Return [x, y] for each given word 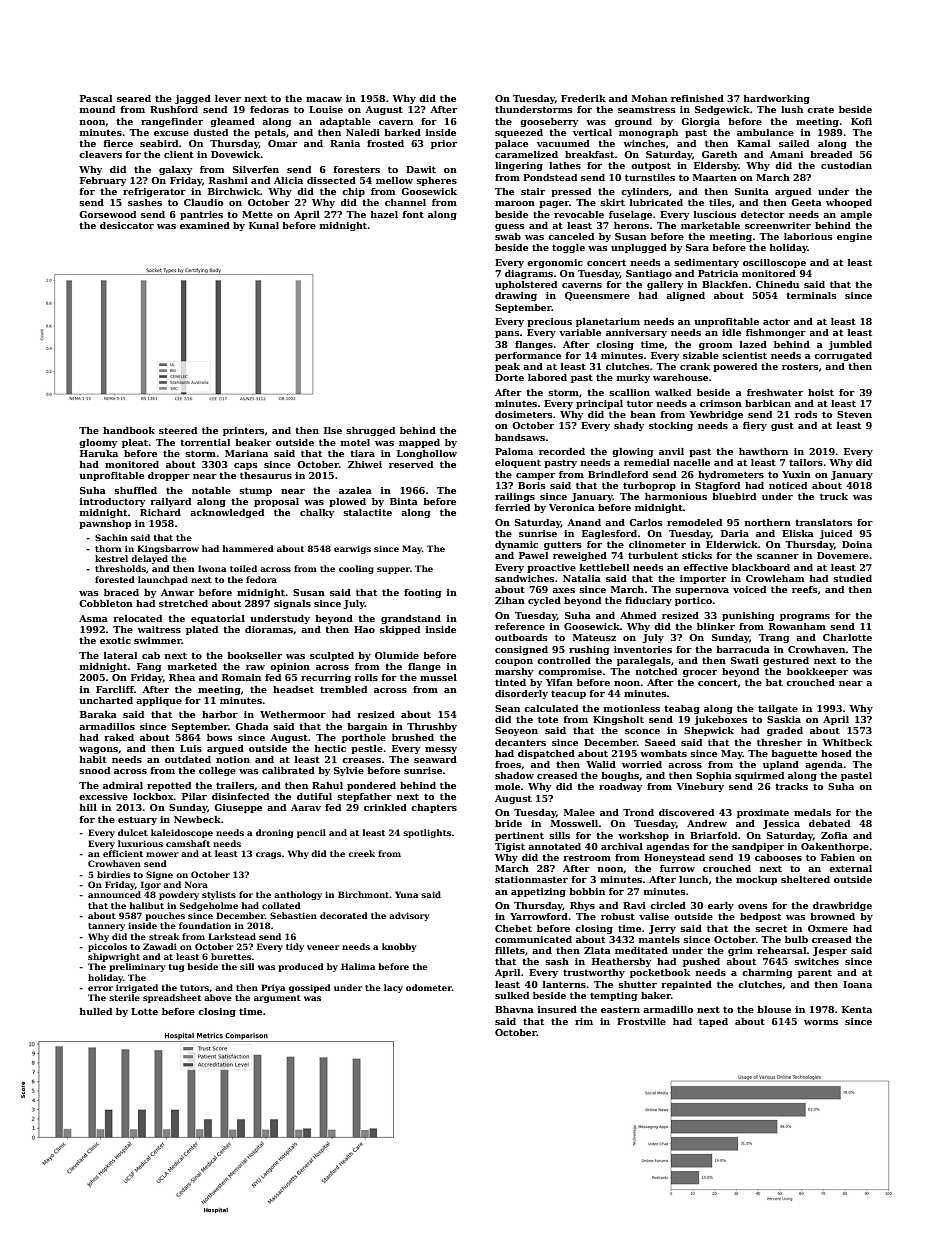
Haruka [99, 453]
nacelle [692, 462]
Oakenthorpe [835, 847]
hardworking [777, 99]
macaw [324, 99]
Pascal [96, 98]
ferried [512, 507]
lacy [393, 988]
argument [277, 999]
